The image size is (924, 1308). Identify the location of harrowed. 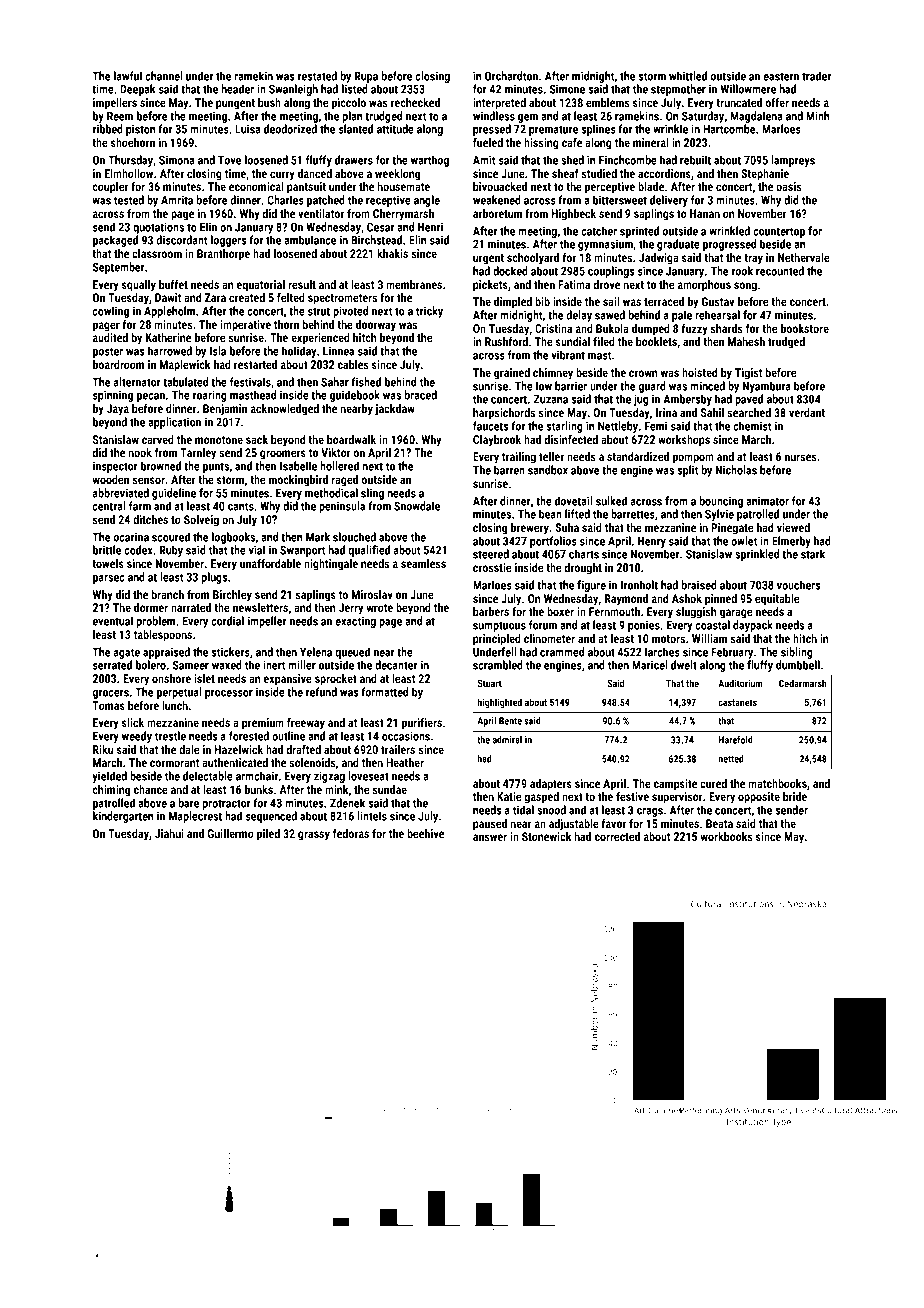
(170, 351).
